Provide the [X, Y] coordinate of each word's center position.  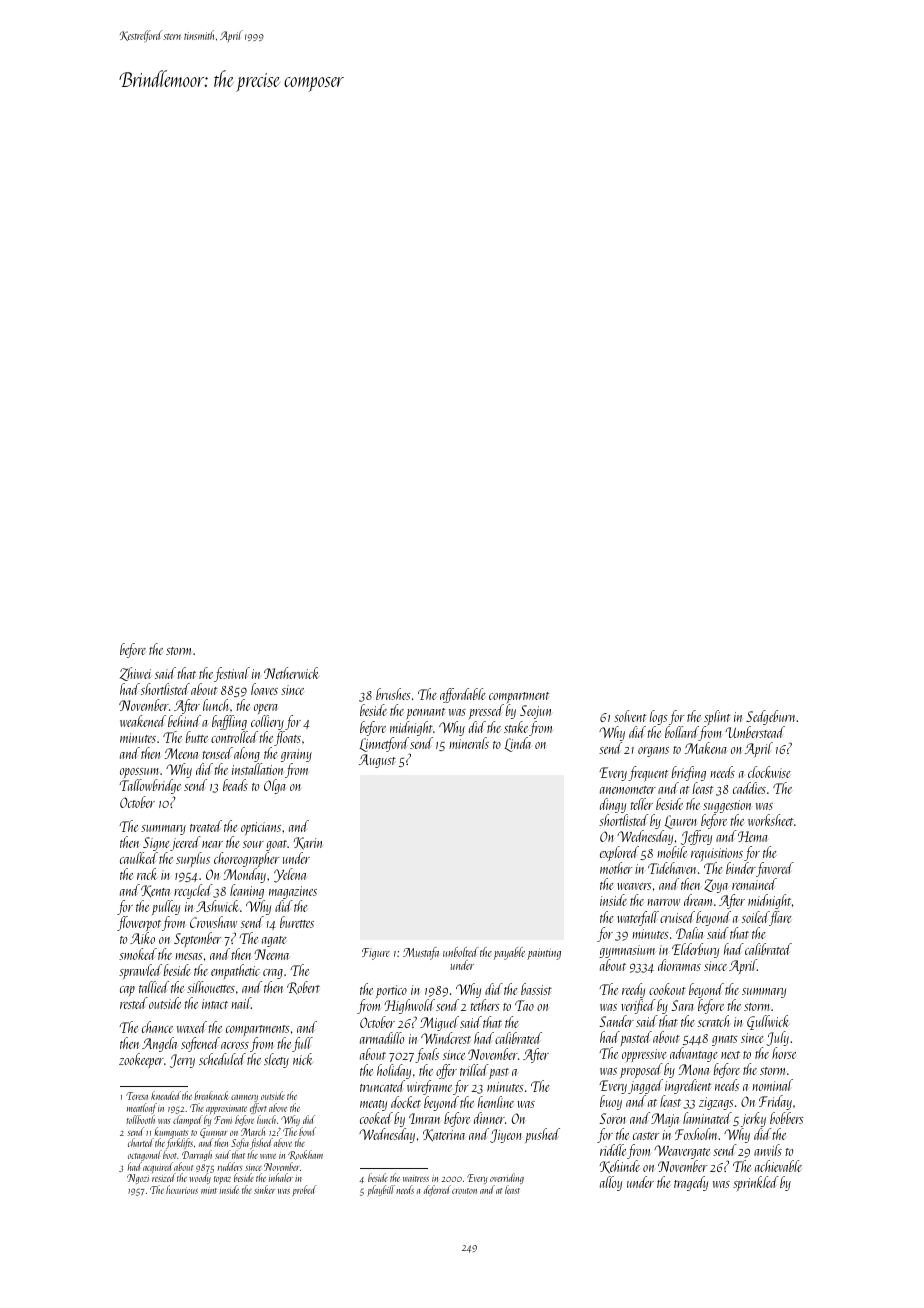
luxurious [182, 1189]
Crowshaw [213, 922]
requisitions [717, 855]
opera [266, 710]
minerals [469, 743]
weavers [634, 886]
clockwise [769, 772]
